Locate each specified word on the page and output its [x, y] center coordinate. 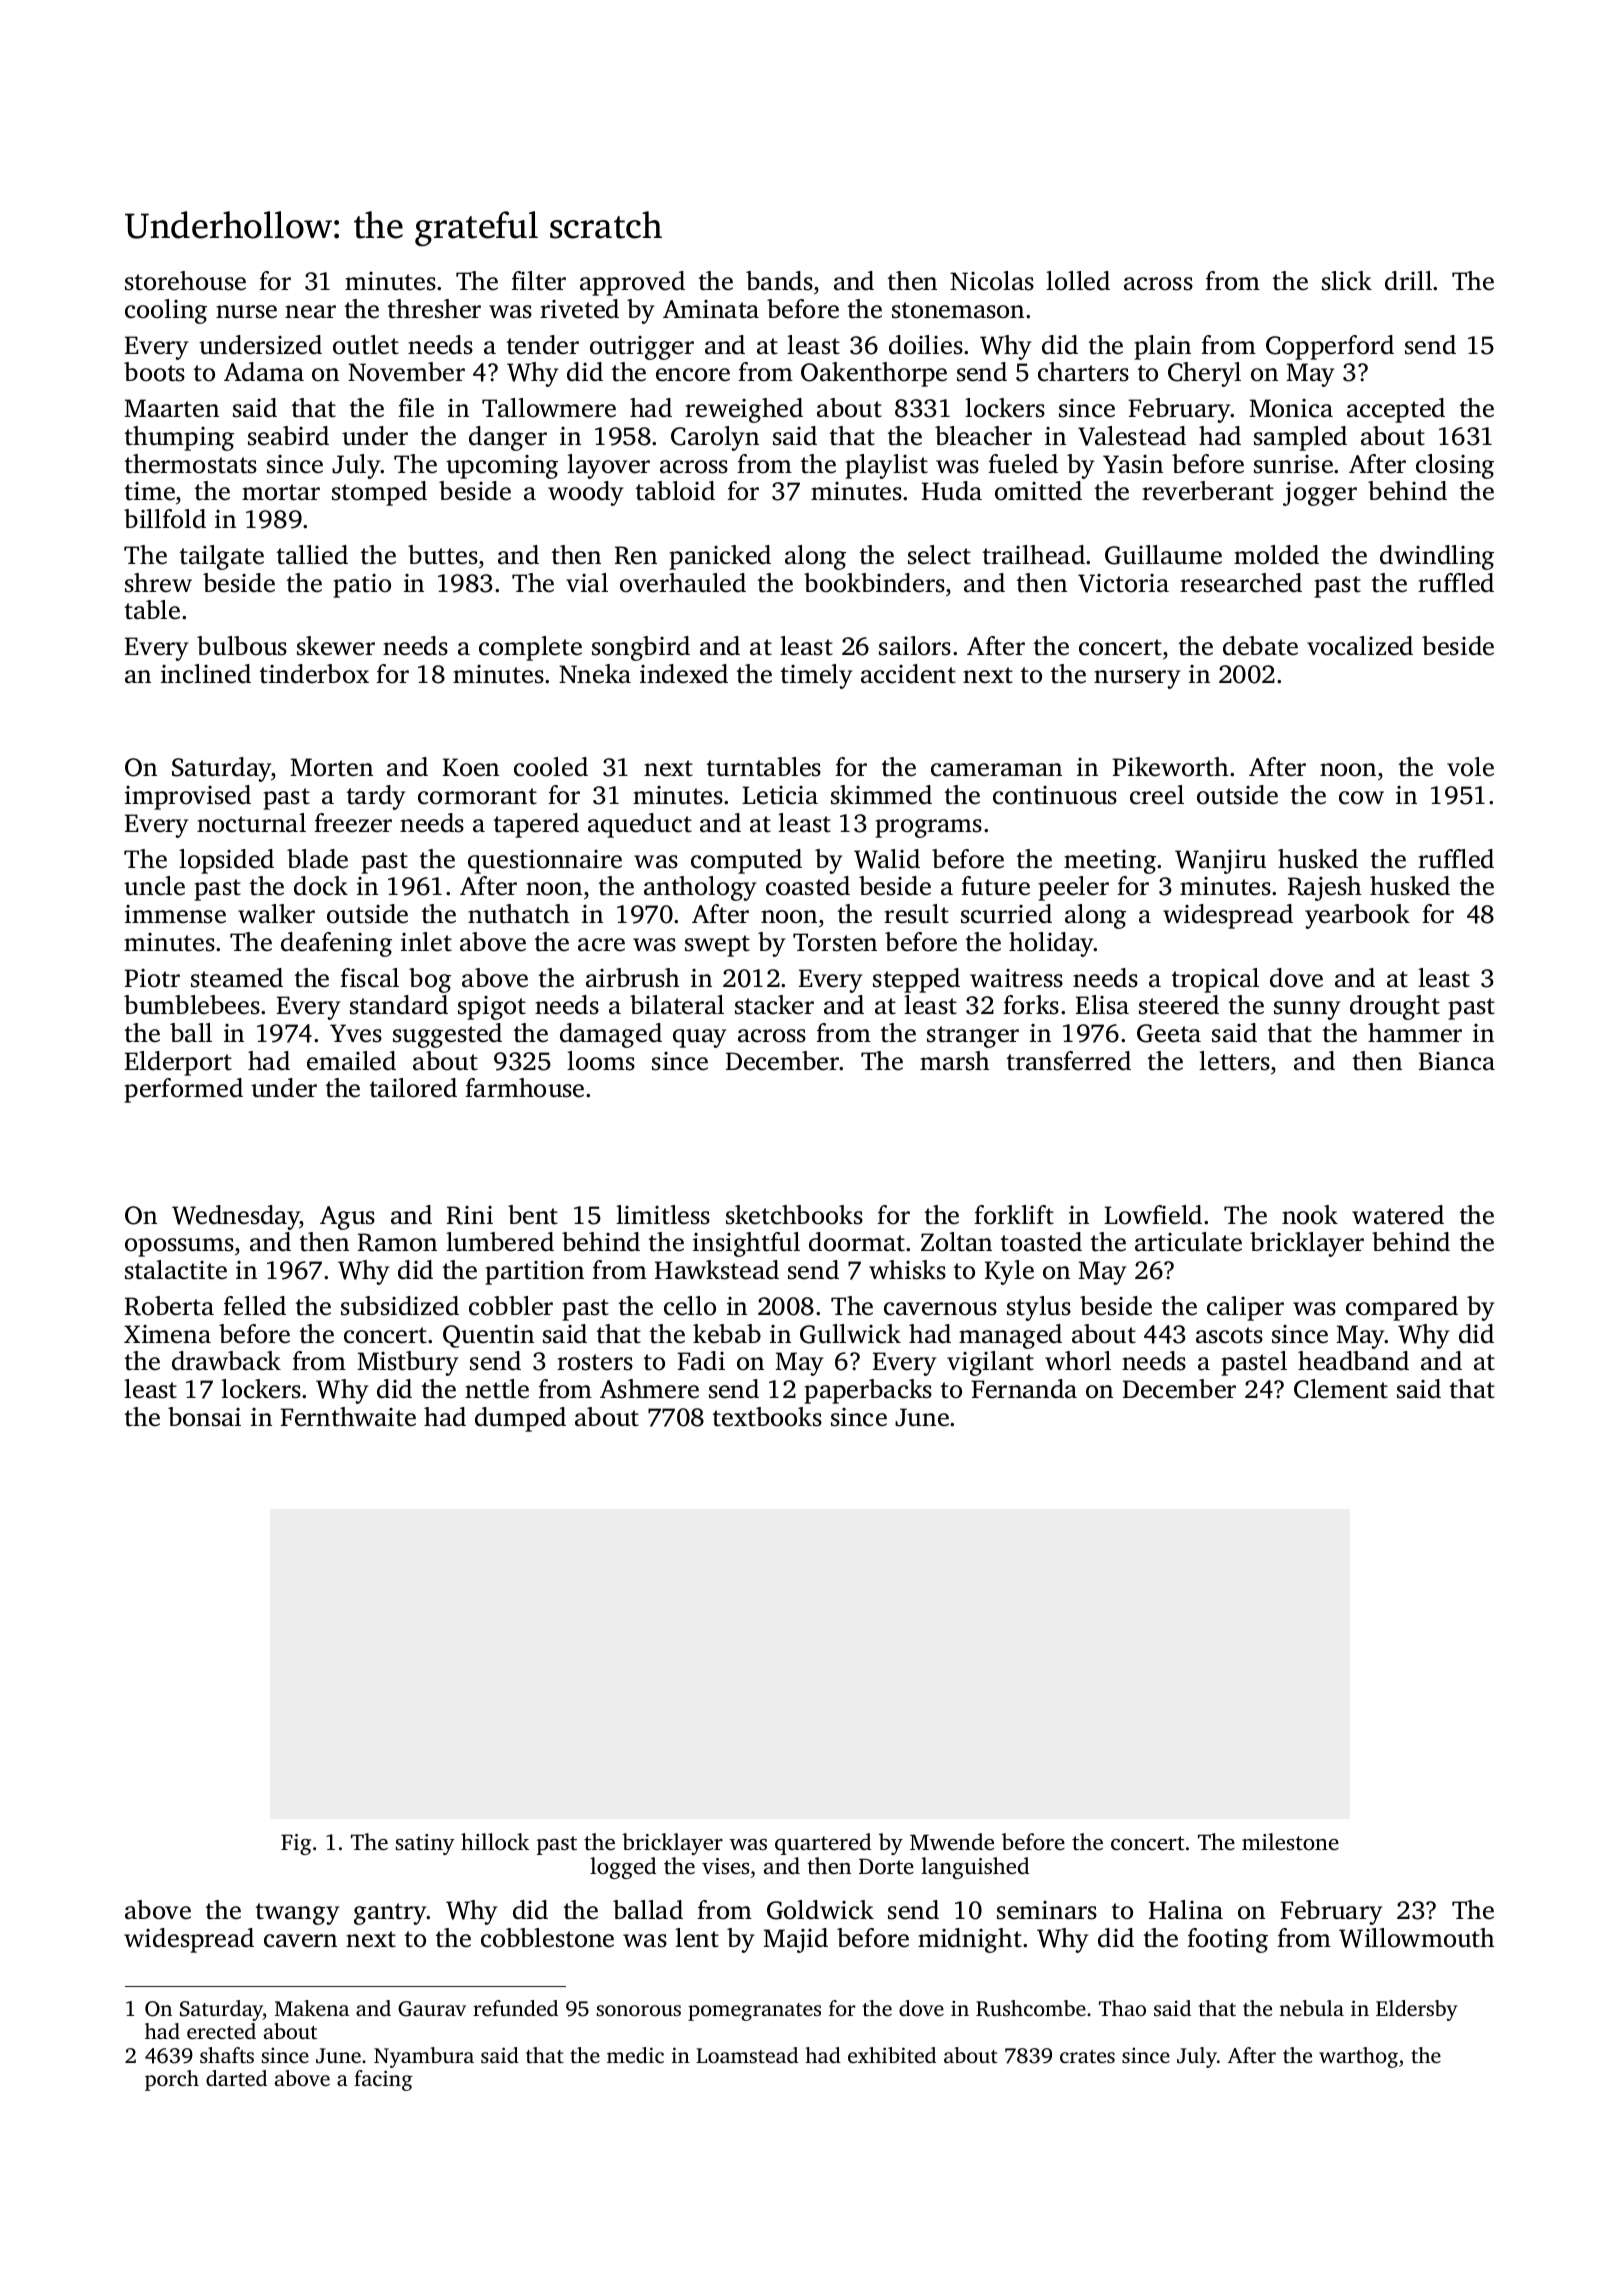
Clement [1341, 1389]
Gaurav [432, 2009]
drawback [226, 1361]
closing [1455, 466]
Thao [1122, 2008]
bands [779, 281]
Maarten [171, 408]
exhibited [892, 2055]
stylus [1039, 1308]
